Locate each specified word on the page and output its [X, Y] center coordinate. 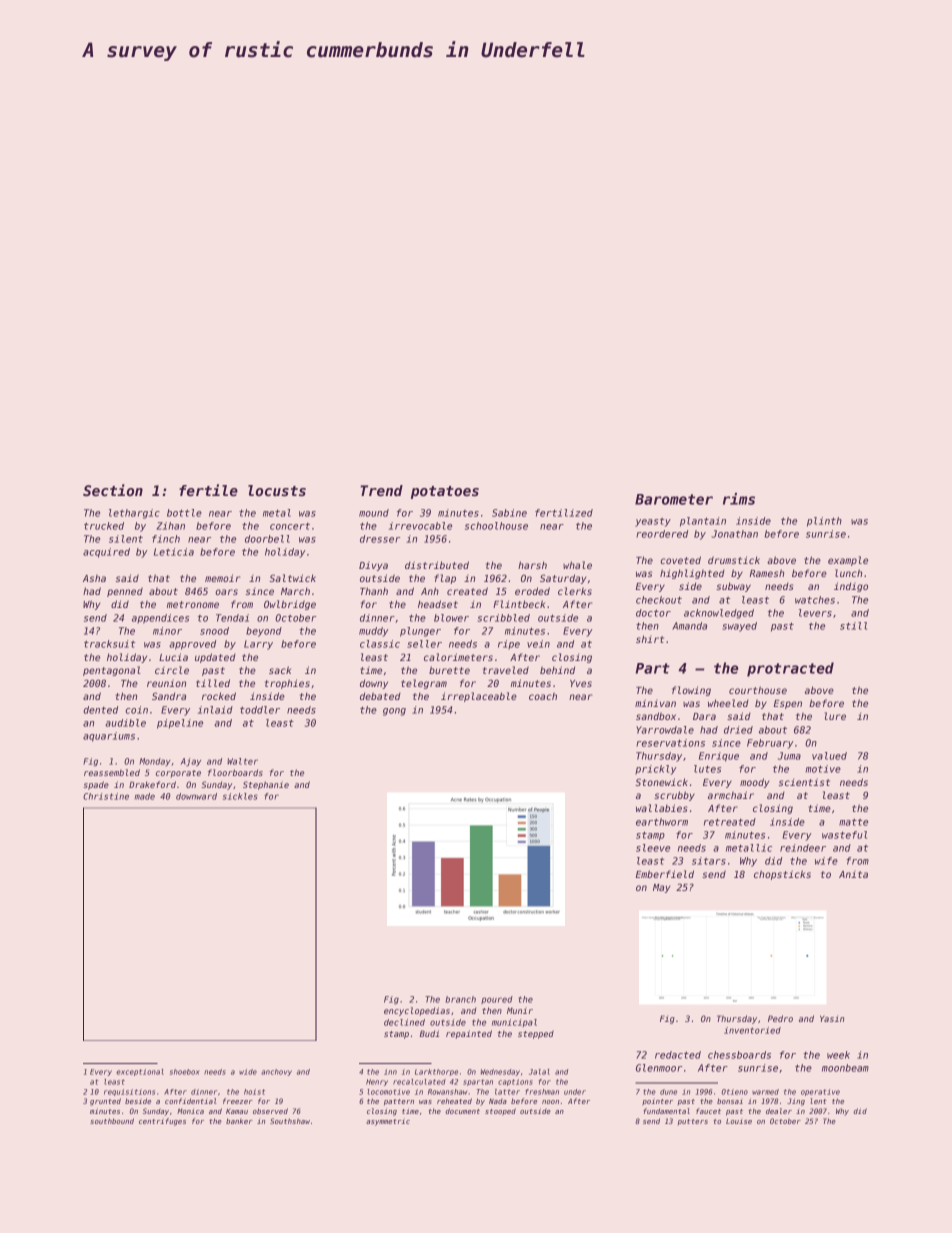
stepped [536, 1034]
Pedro [780, 1018]
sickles [240, 796]
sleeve [653, 848]
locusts [277, 490]
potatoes [445, 492]
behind [557, 670]
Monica [190, 1111]
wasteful [844, 835]
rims [739, 499]
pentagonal [112, 671]
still [853, 626]
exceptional [140, 1072]
